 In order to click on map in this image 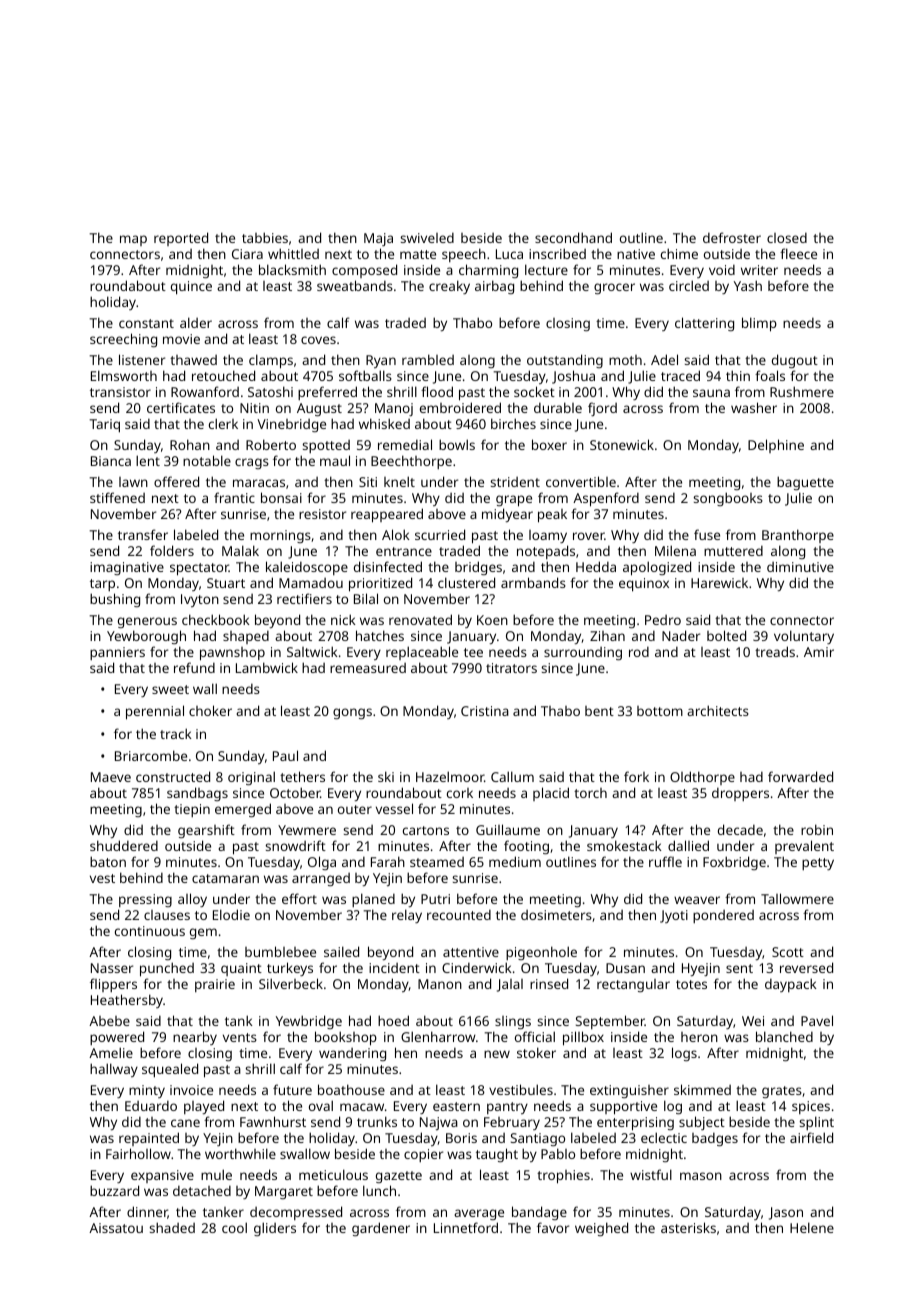, I will do `click(133, 240)`.
